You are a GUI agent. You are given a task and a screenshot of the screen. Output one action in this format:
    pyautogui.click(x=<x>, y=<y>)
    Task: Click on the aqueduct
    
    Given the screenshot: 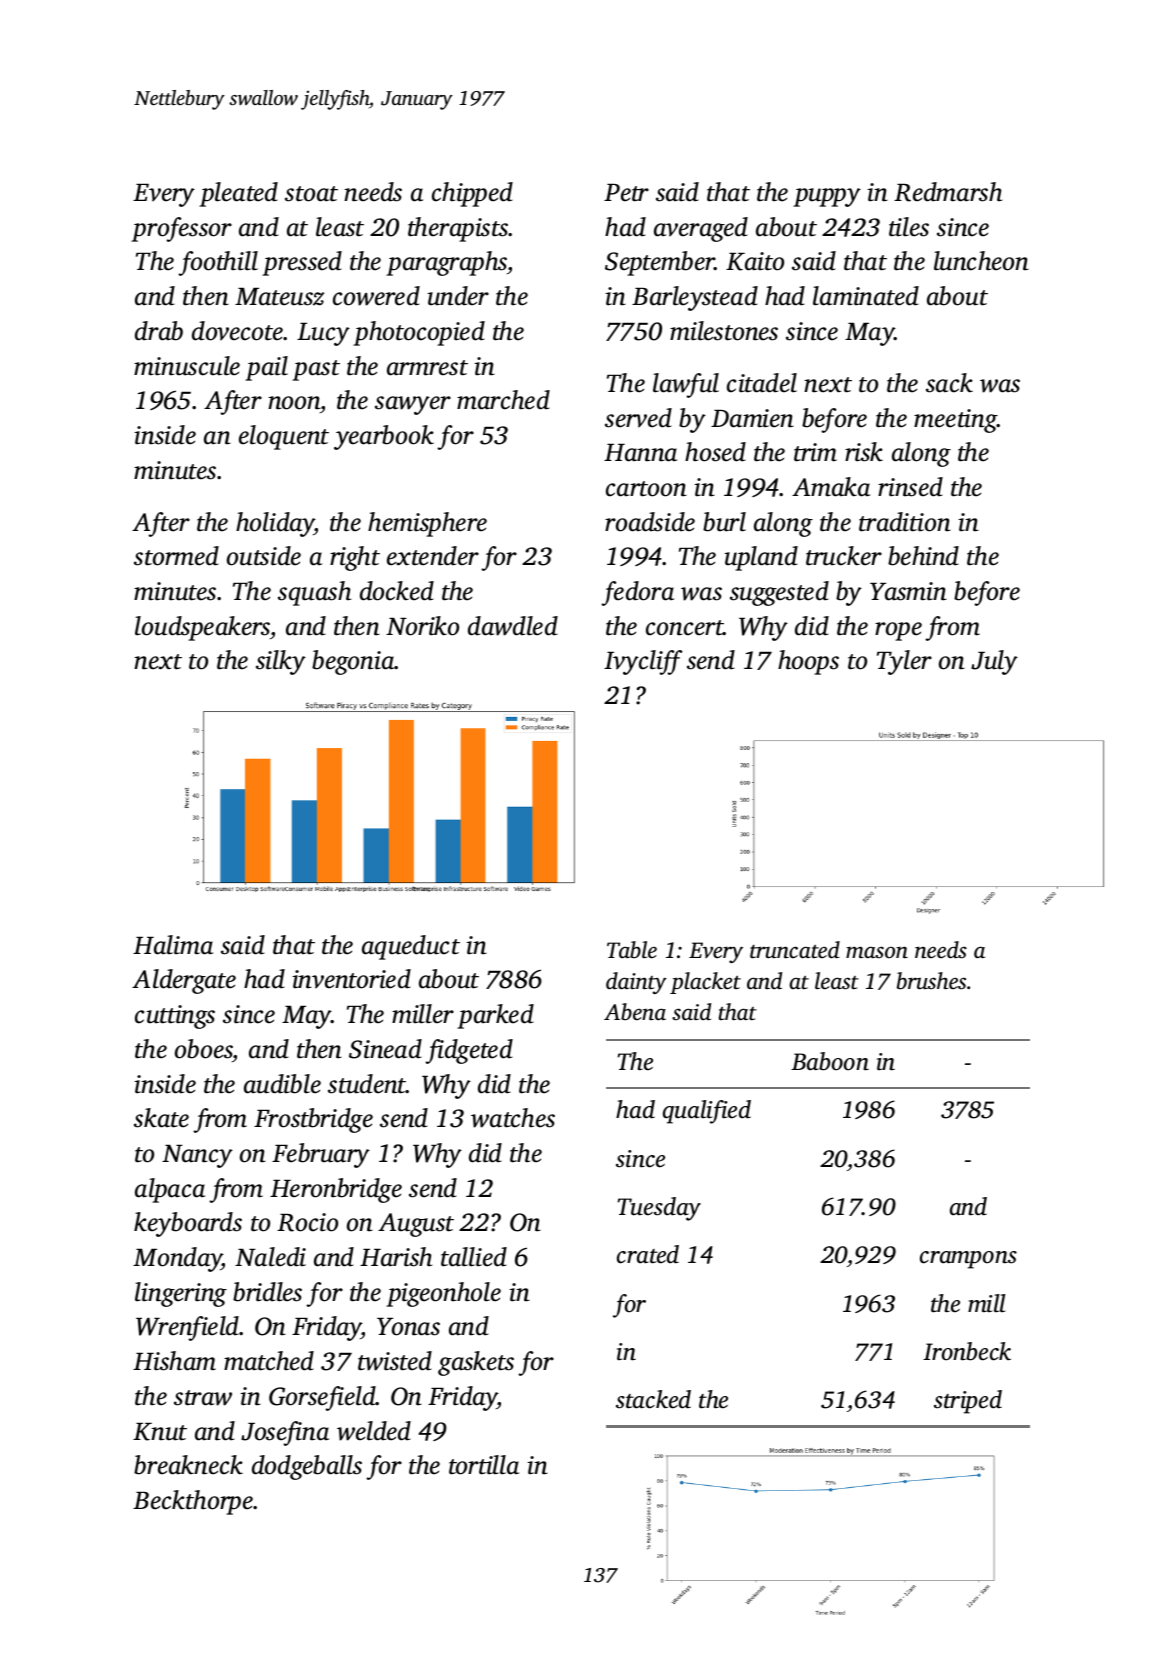 What is the action you would take?
    pyautogui.click(x=411, y=947)
